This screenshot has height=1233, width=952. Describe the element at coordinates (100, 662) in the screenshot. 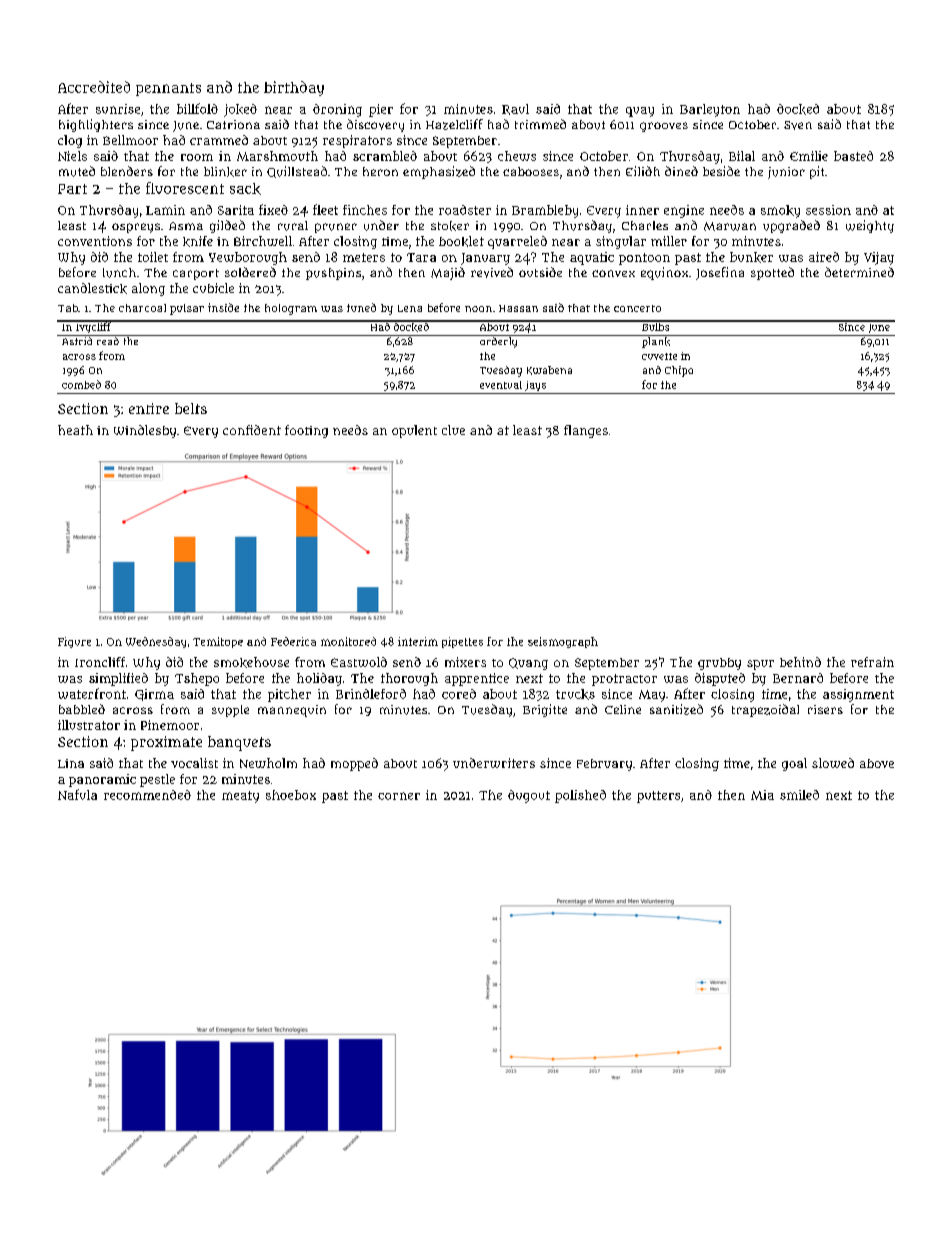

I see `Ironcliff` at that location.
